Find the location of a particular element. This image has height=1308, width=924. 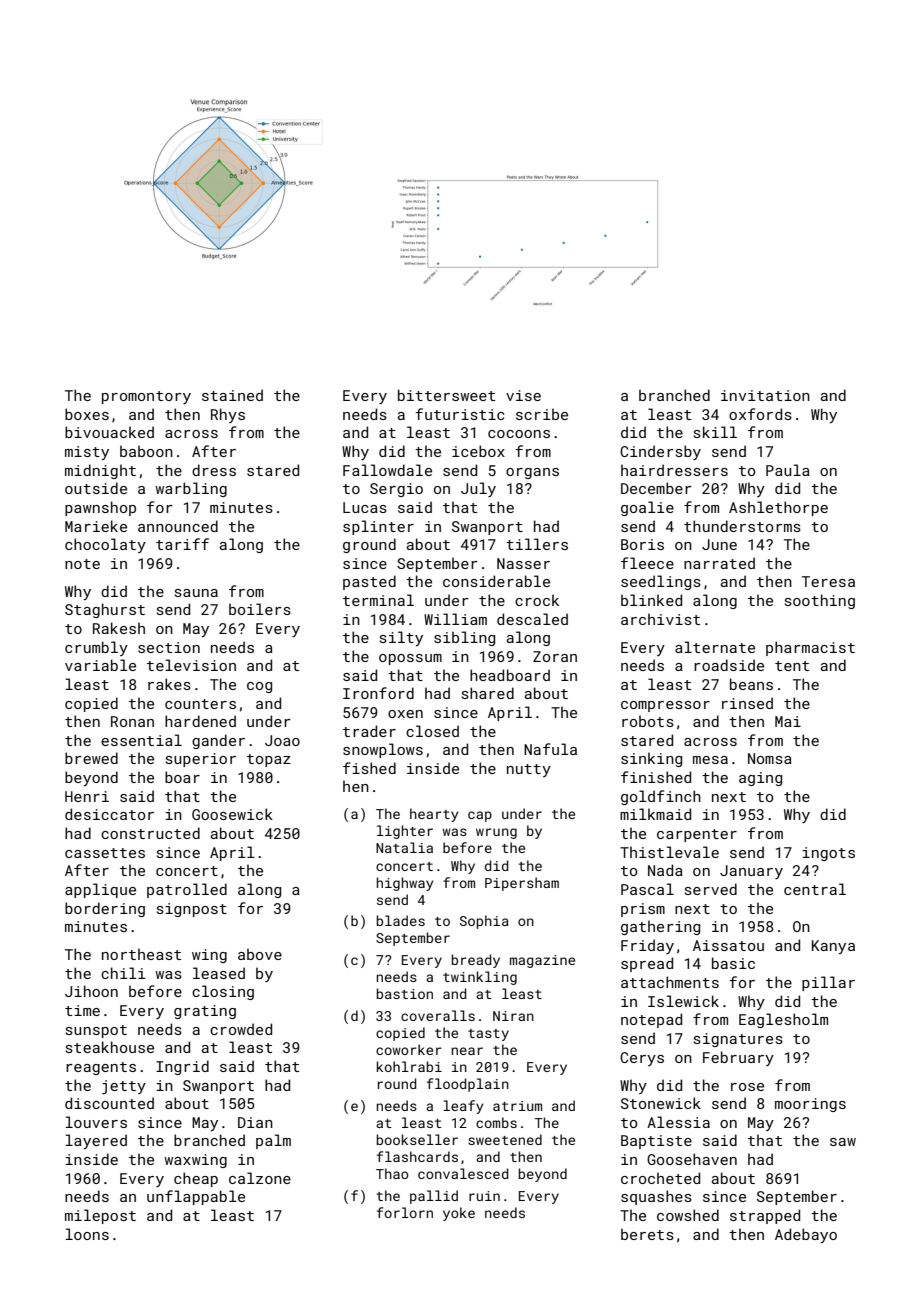

vise is located at coordinates (523, 395).
